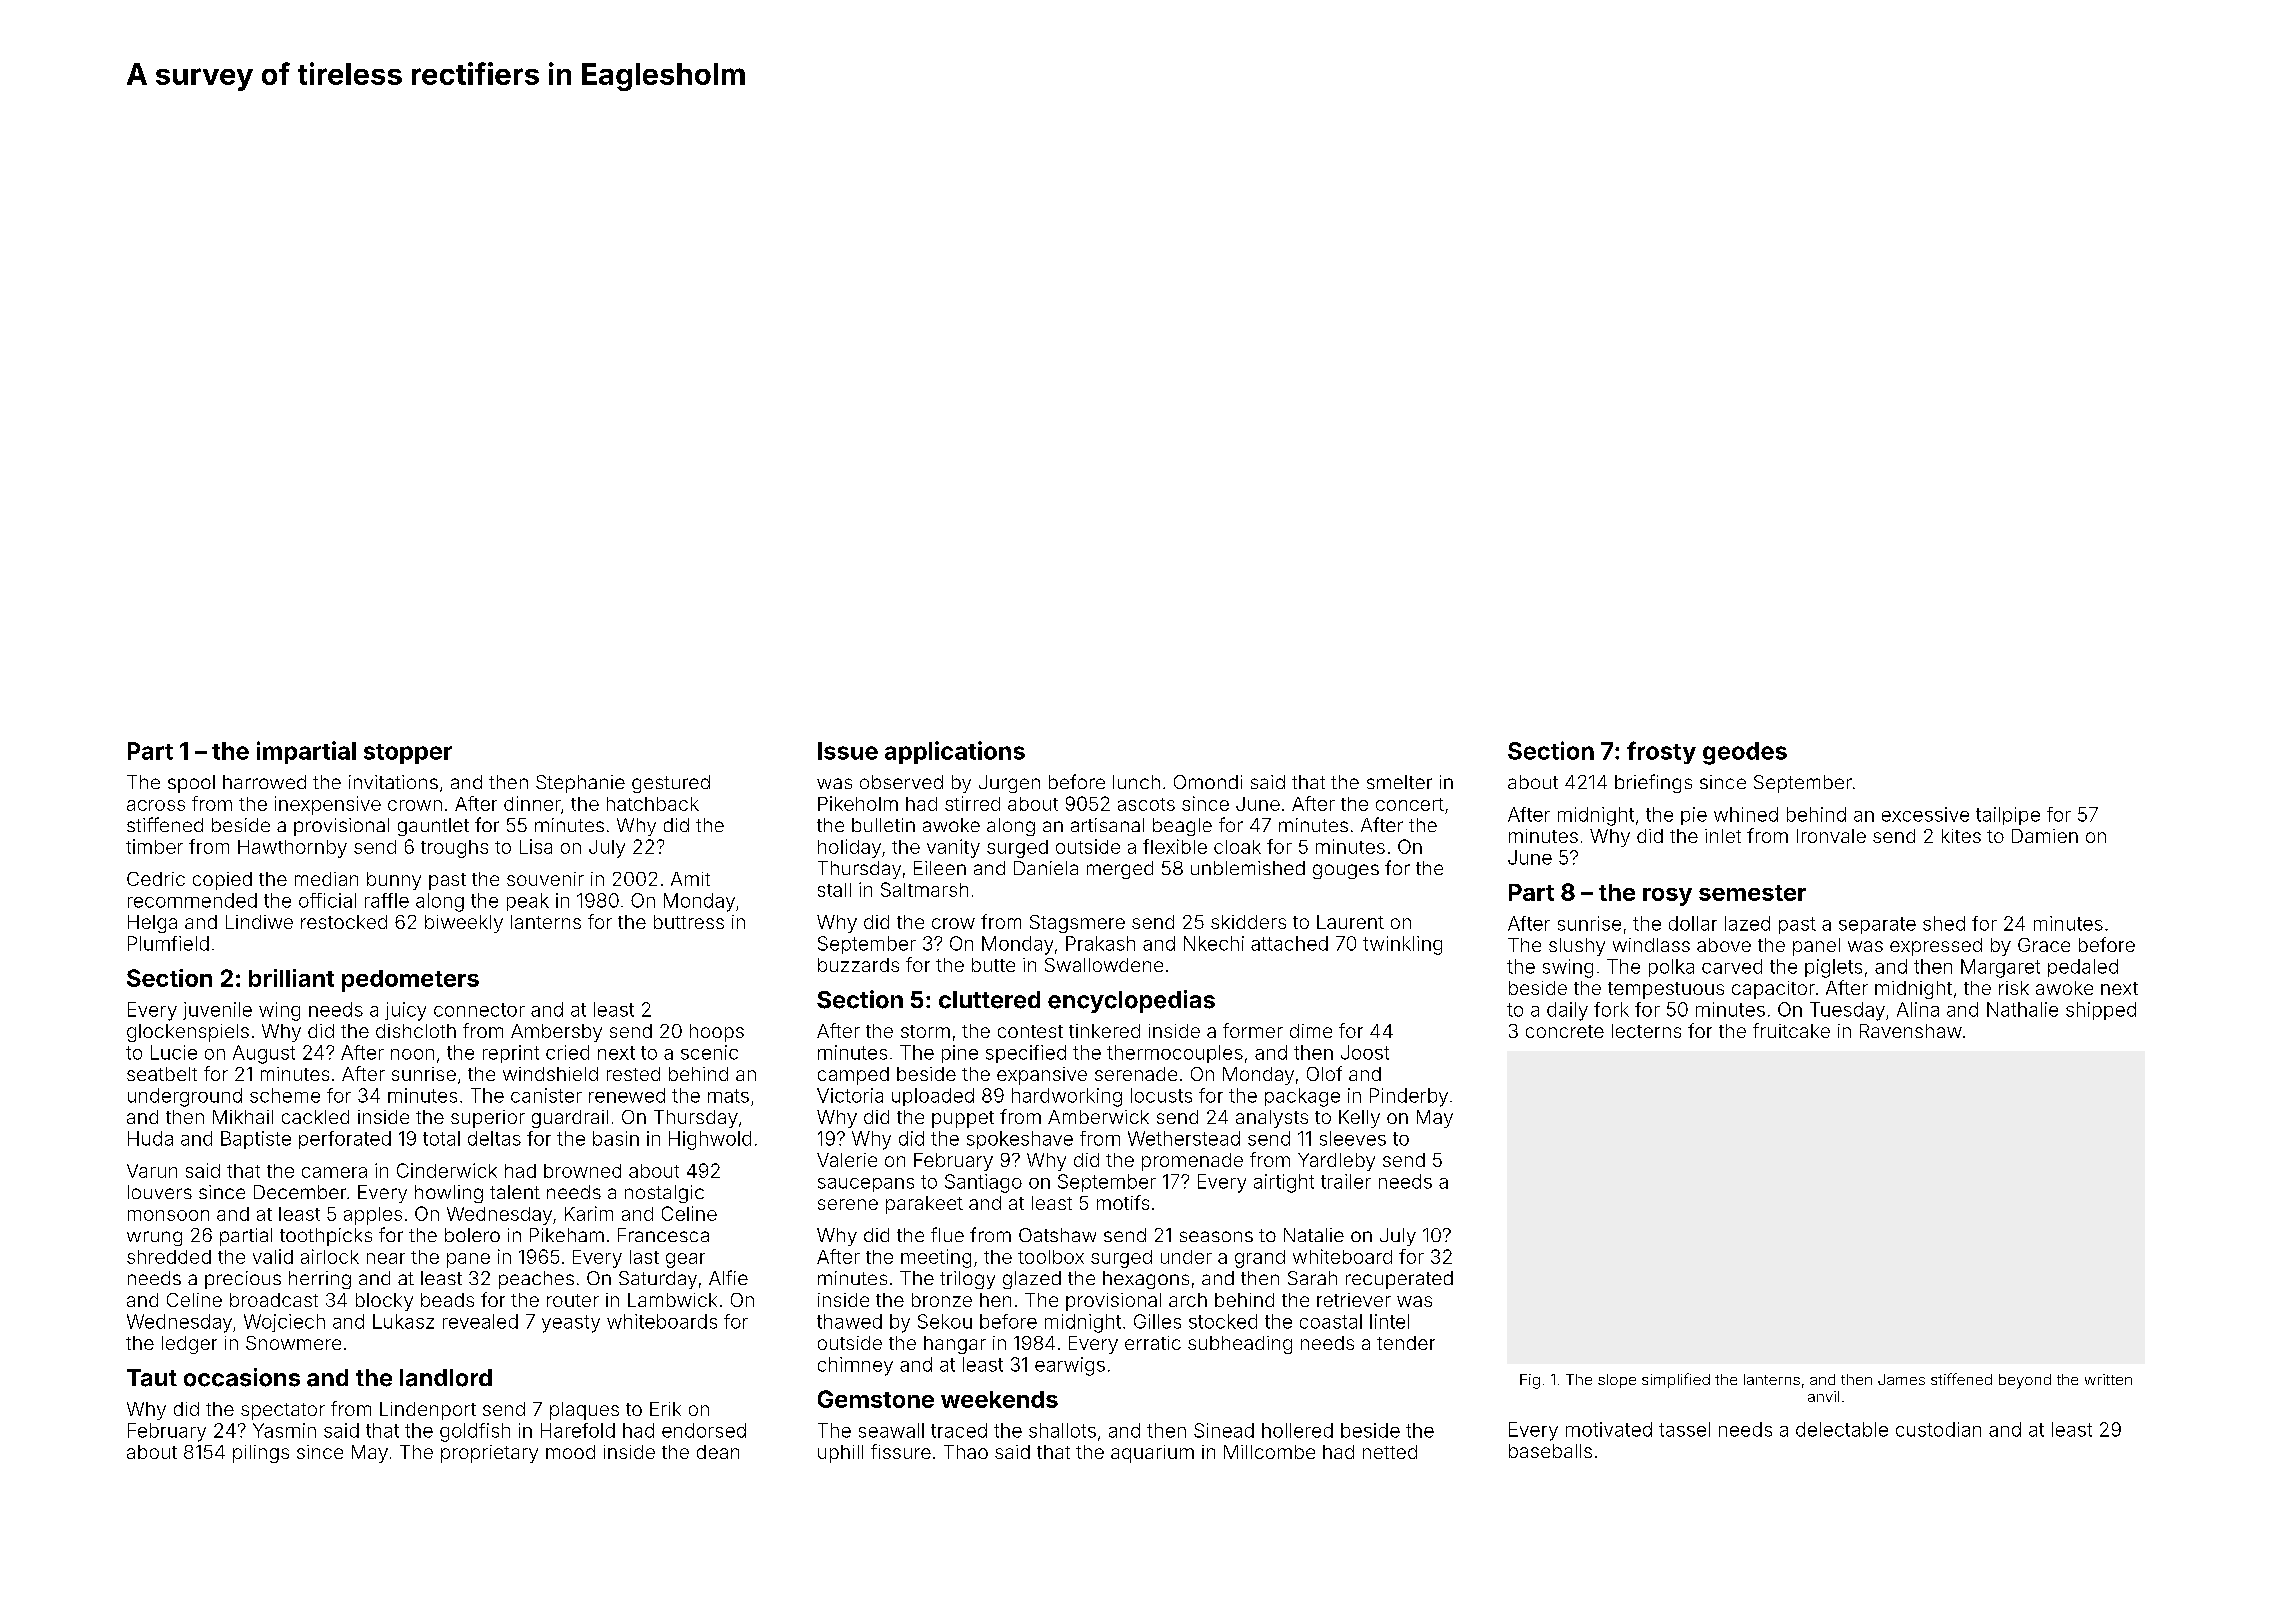 This image has height=1606, width=2271. Describe the element at coordinates (1745, 753) in the image. I see `geodes` at that location.
